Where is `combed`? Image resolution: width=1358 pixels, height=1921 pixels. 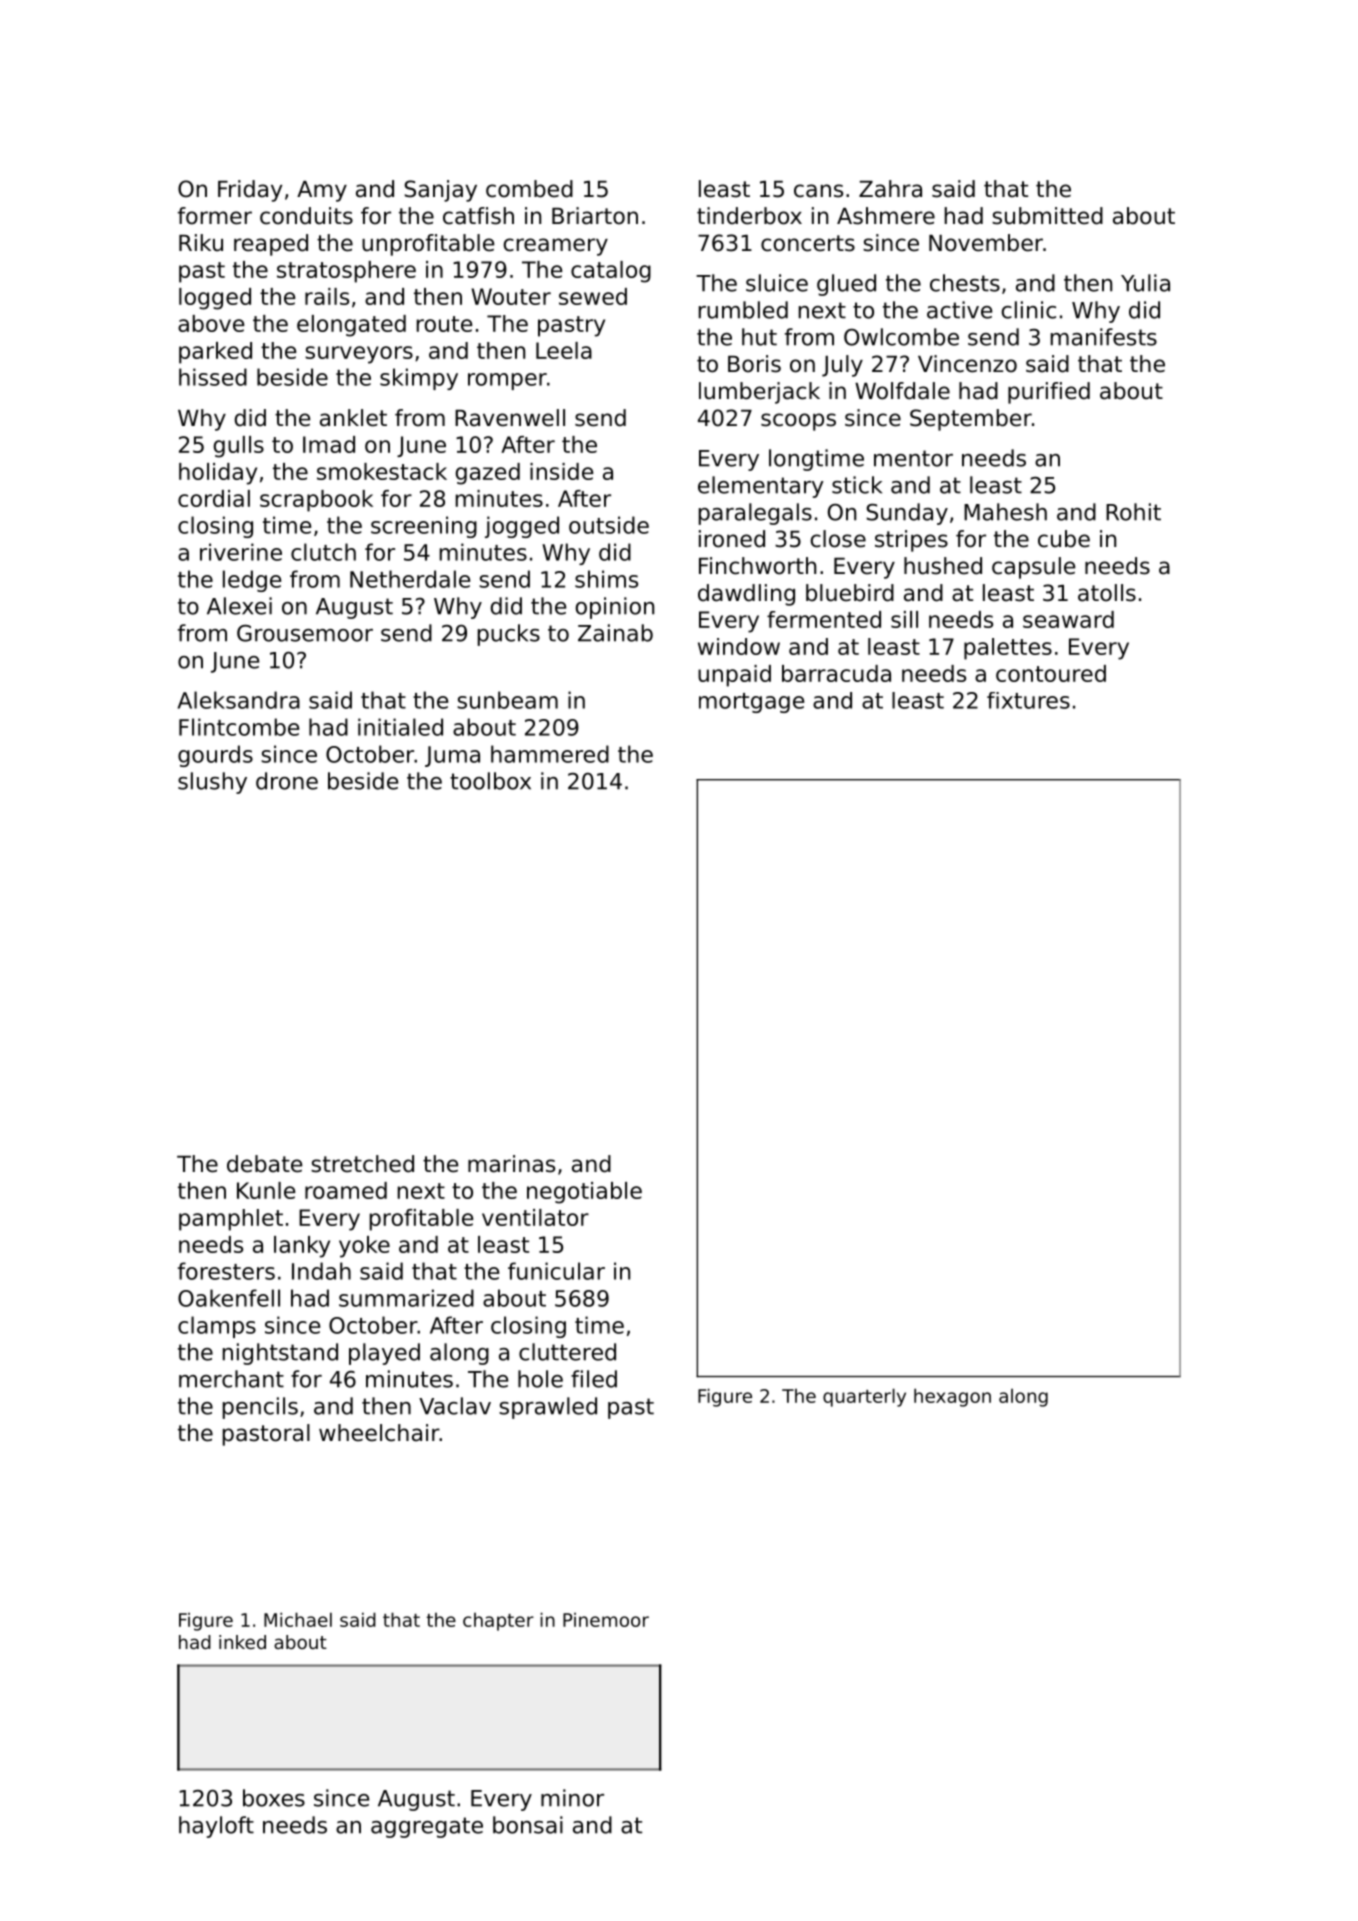
combed is located at coordinates (529, 189).
